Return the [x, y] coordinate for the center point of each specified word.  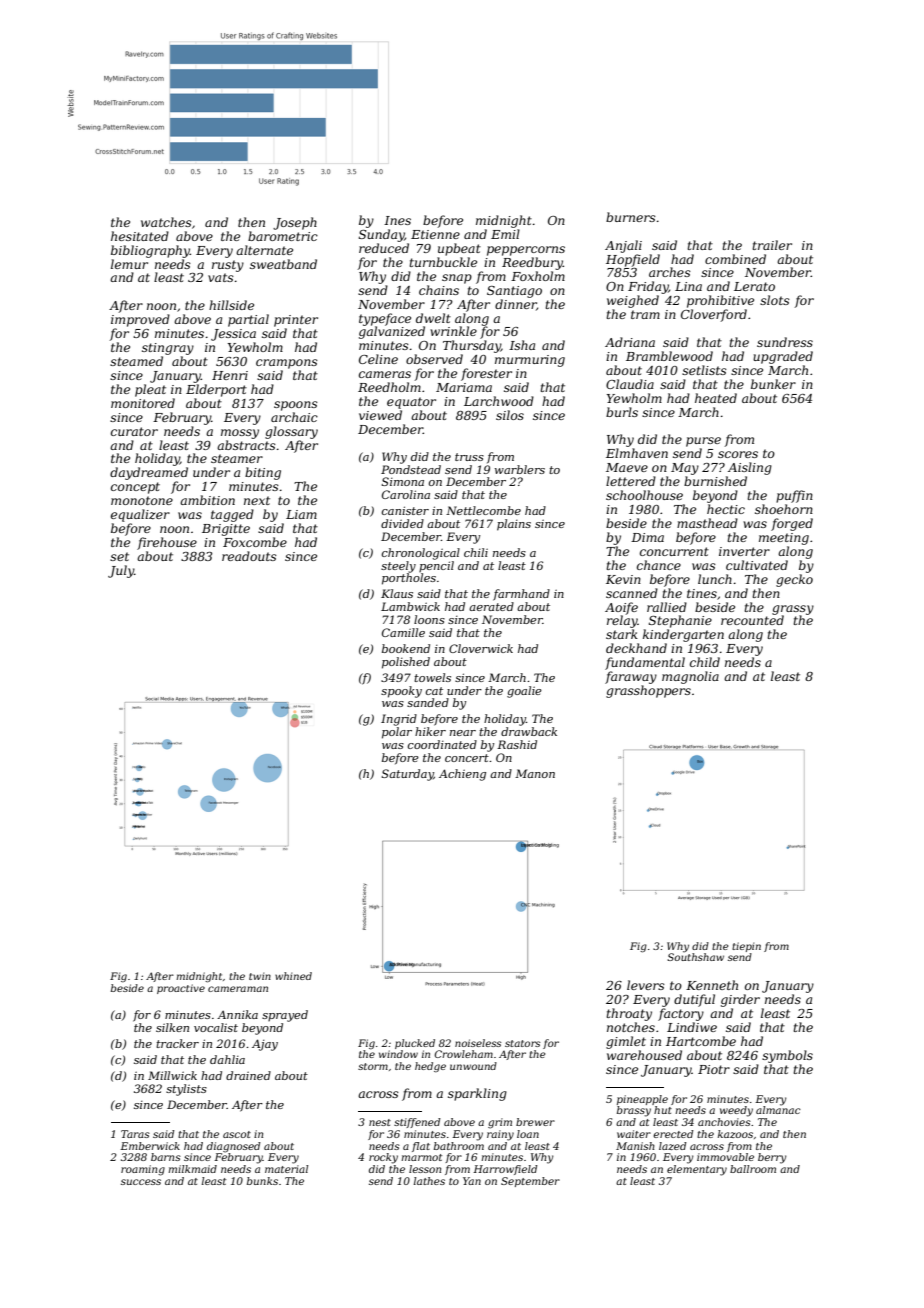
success [141, 1182]
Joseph [295, 223]
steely [398, 567]
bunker [773, 384]
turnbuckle [443, 262]
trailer [772, 245]
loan [528, 1134]
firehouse [167, 543]
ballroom [753, 1169]
